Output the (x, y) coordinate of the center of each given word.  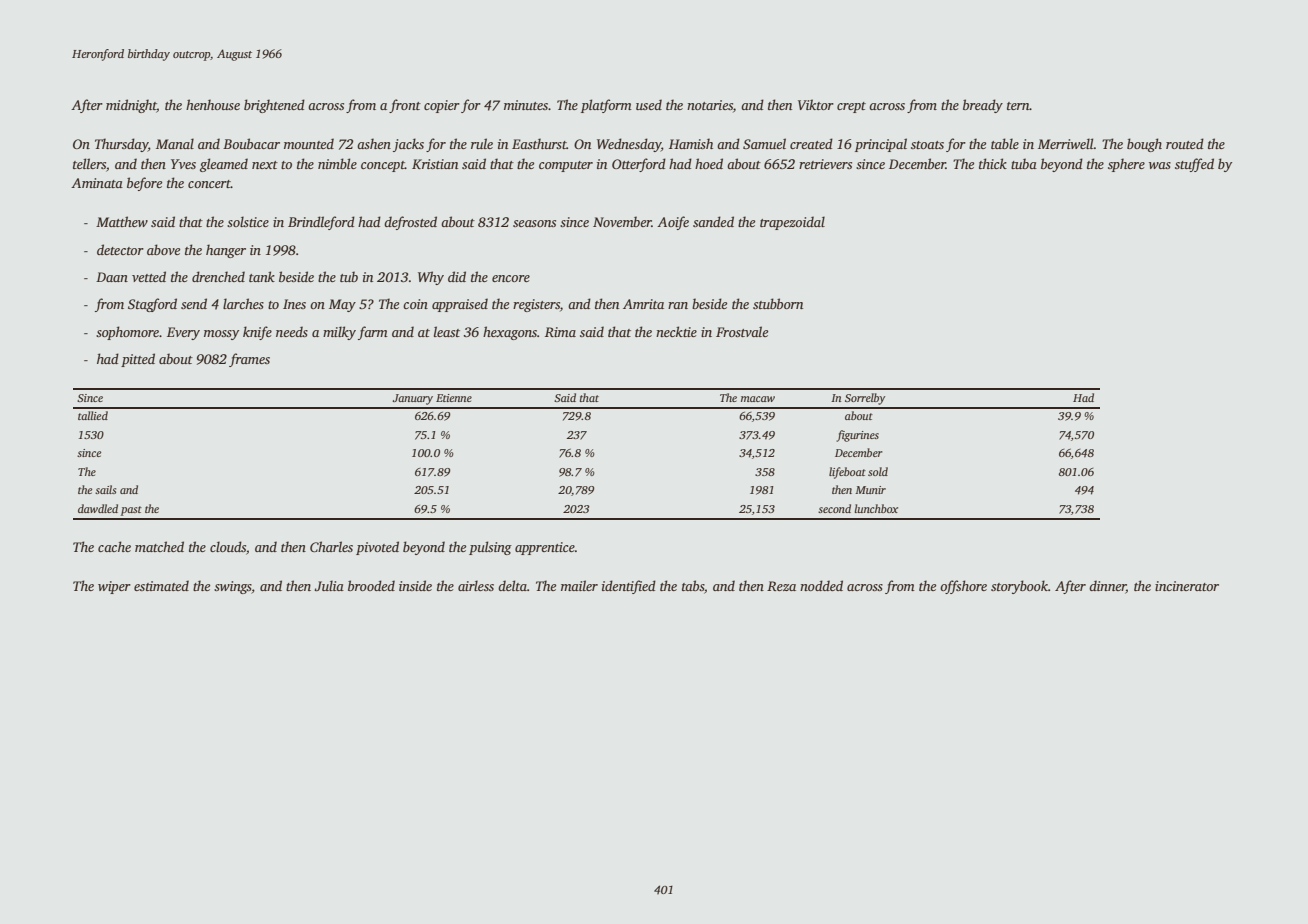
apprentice (545, 548)
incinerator (1187, 586)
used (649, 104)
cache (114, 546)
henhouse (213, 104)
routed (1185, 143)
